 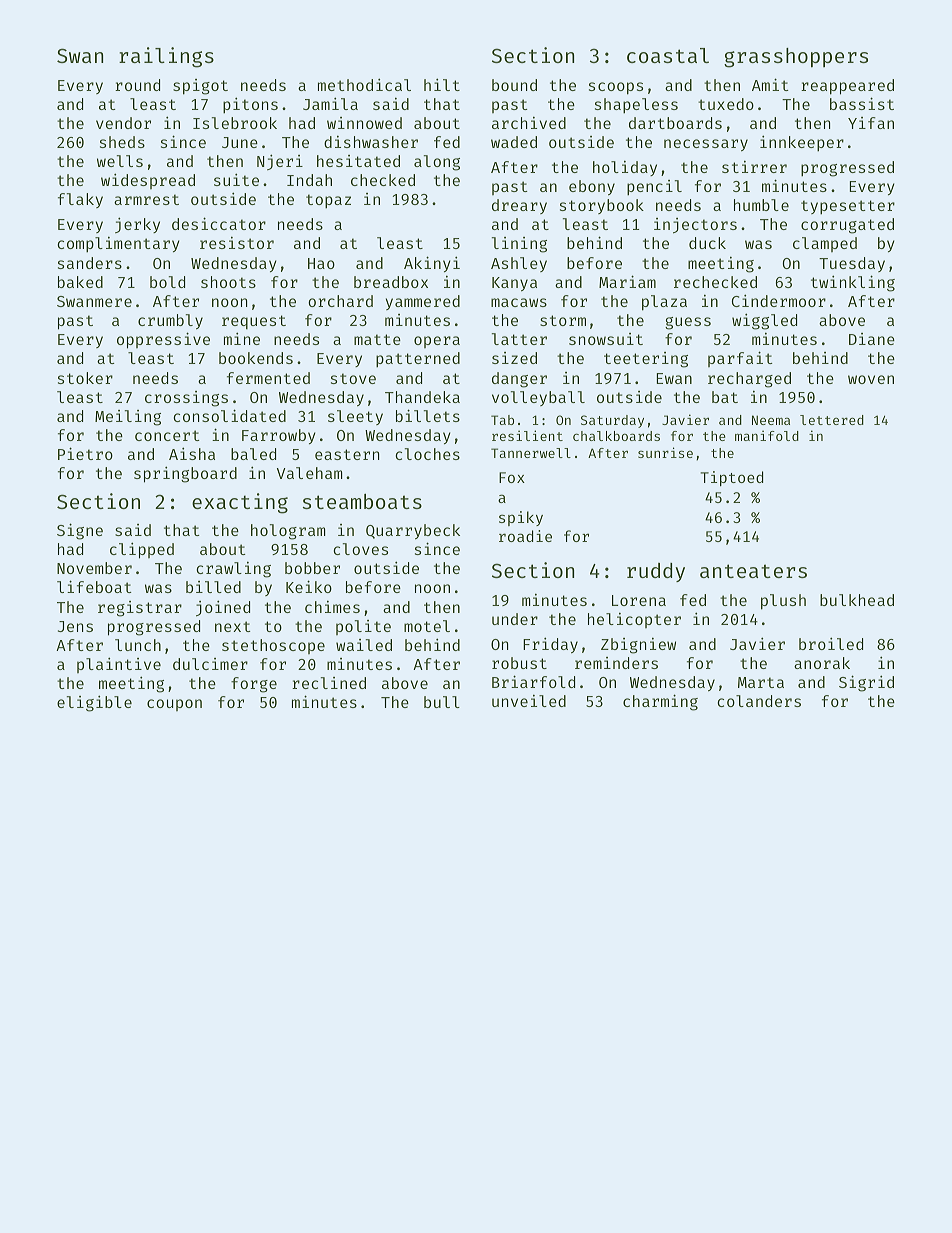 What do you see at coordinates (391, 282) in the page?
I see `breadbox` at bounding box center [391, 282].
